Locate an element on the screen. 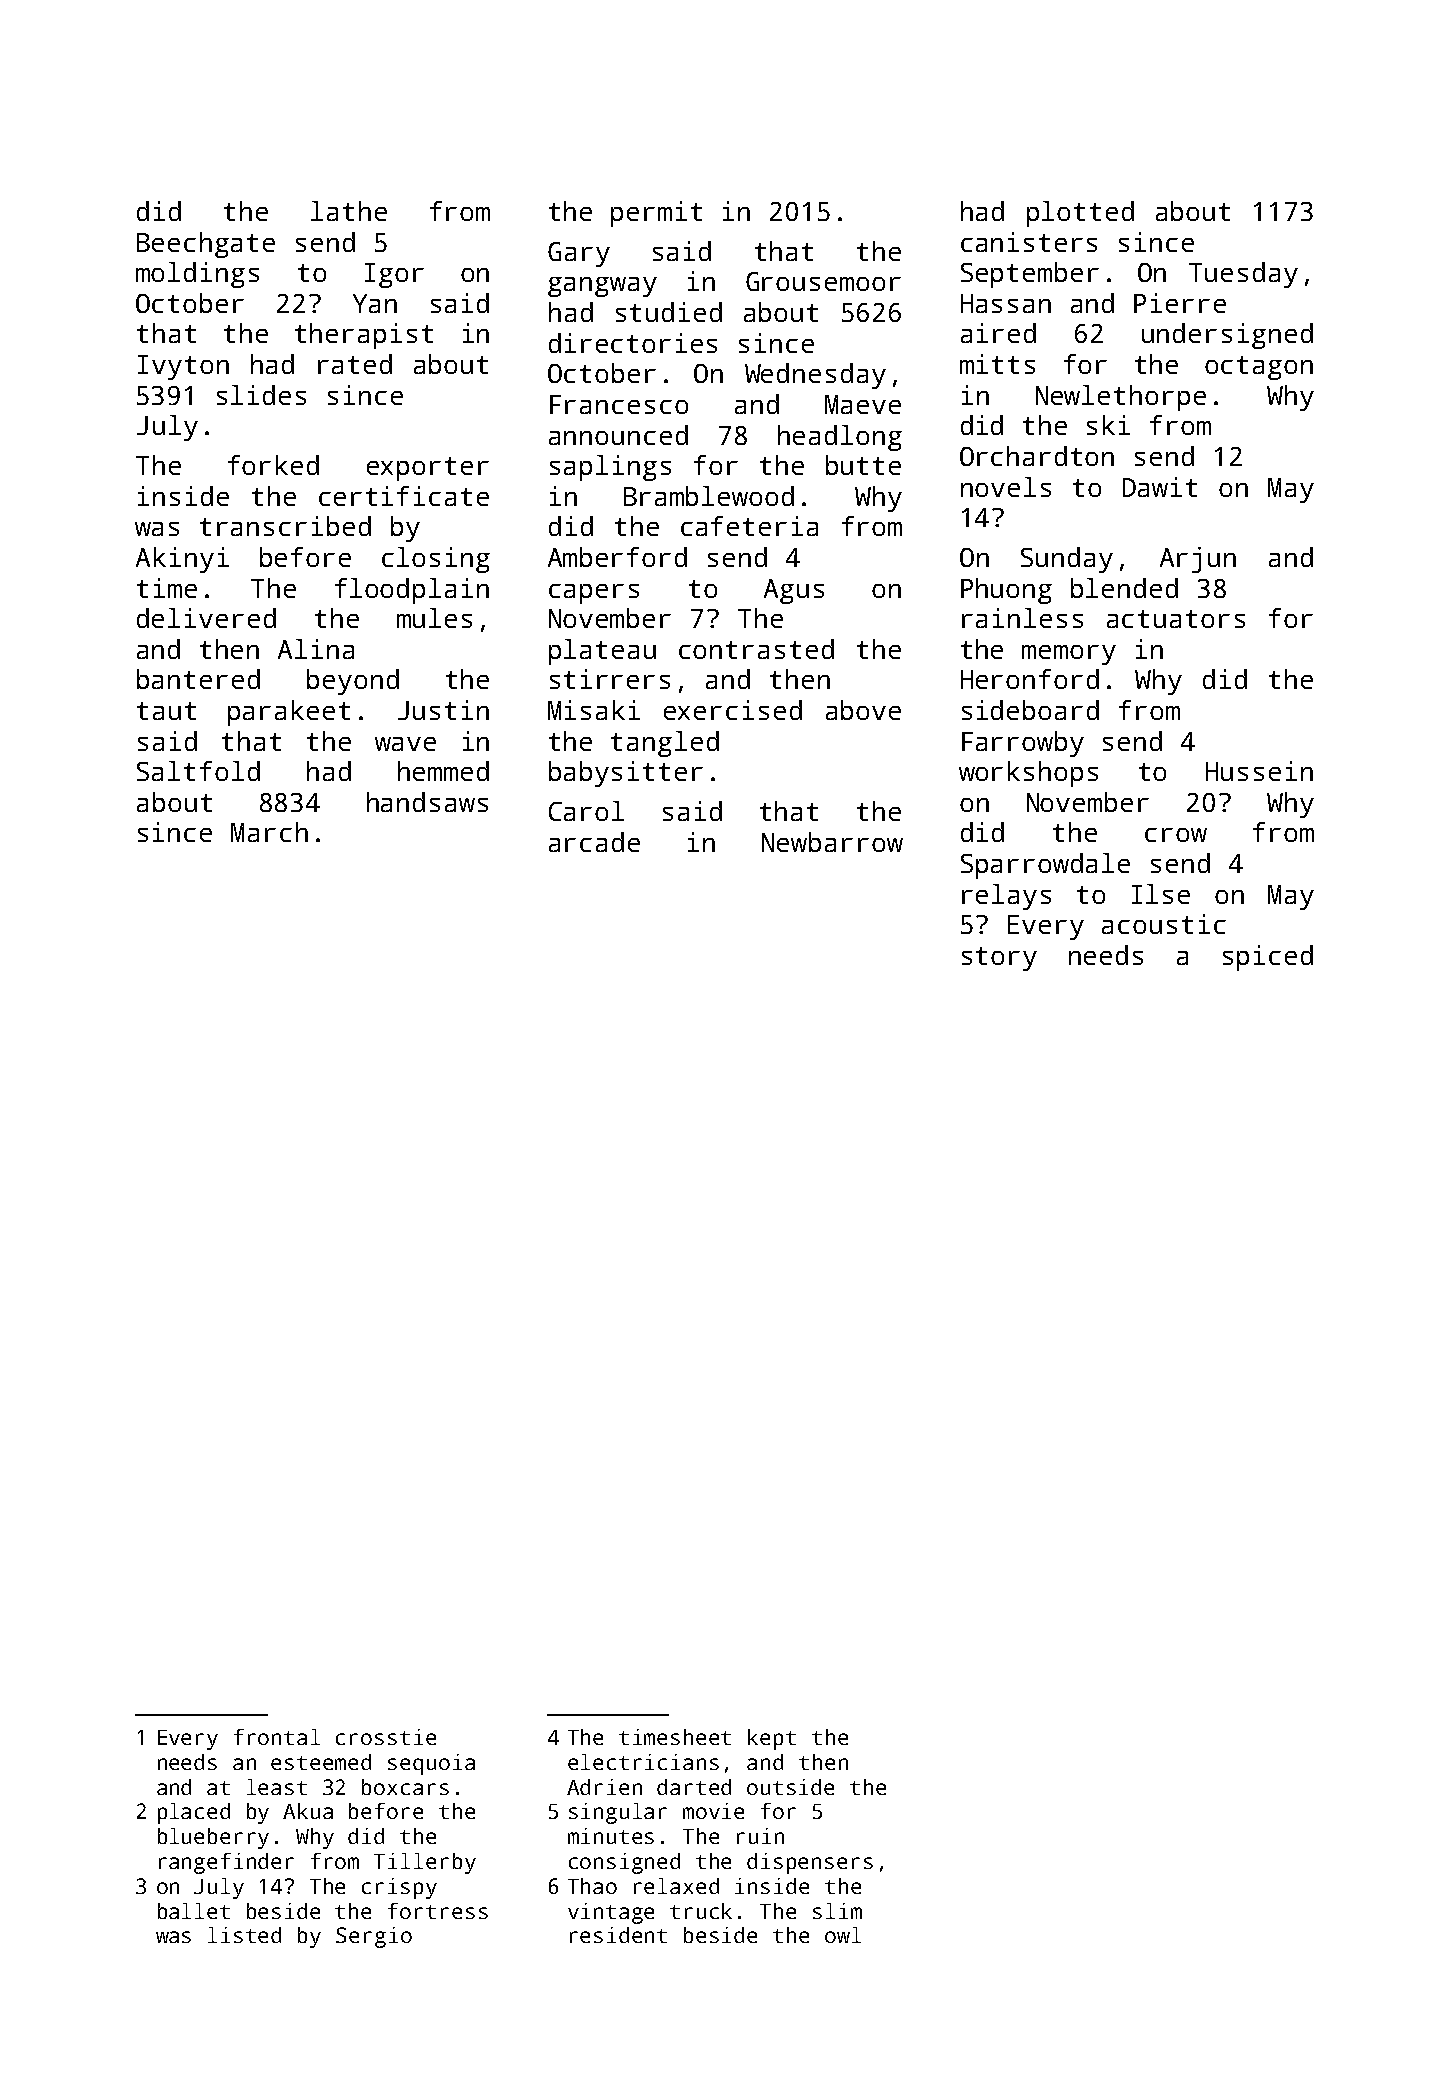 This screenshot has height=2100, width=1450. arcade is located at coordinates (594, 842).
